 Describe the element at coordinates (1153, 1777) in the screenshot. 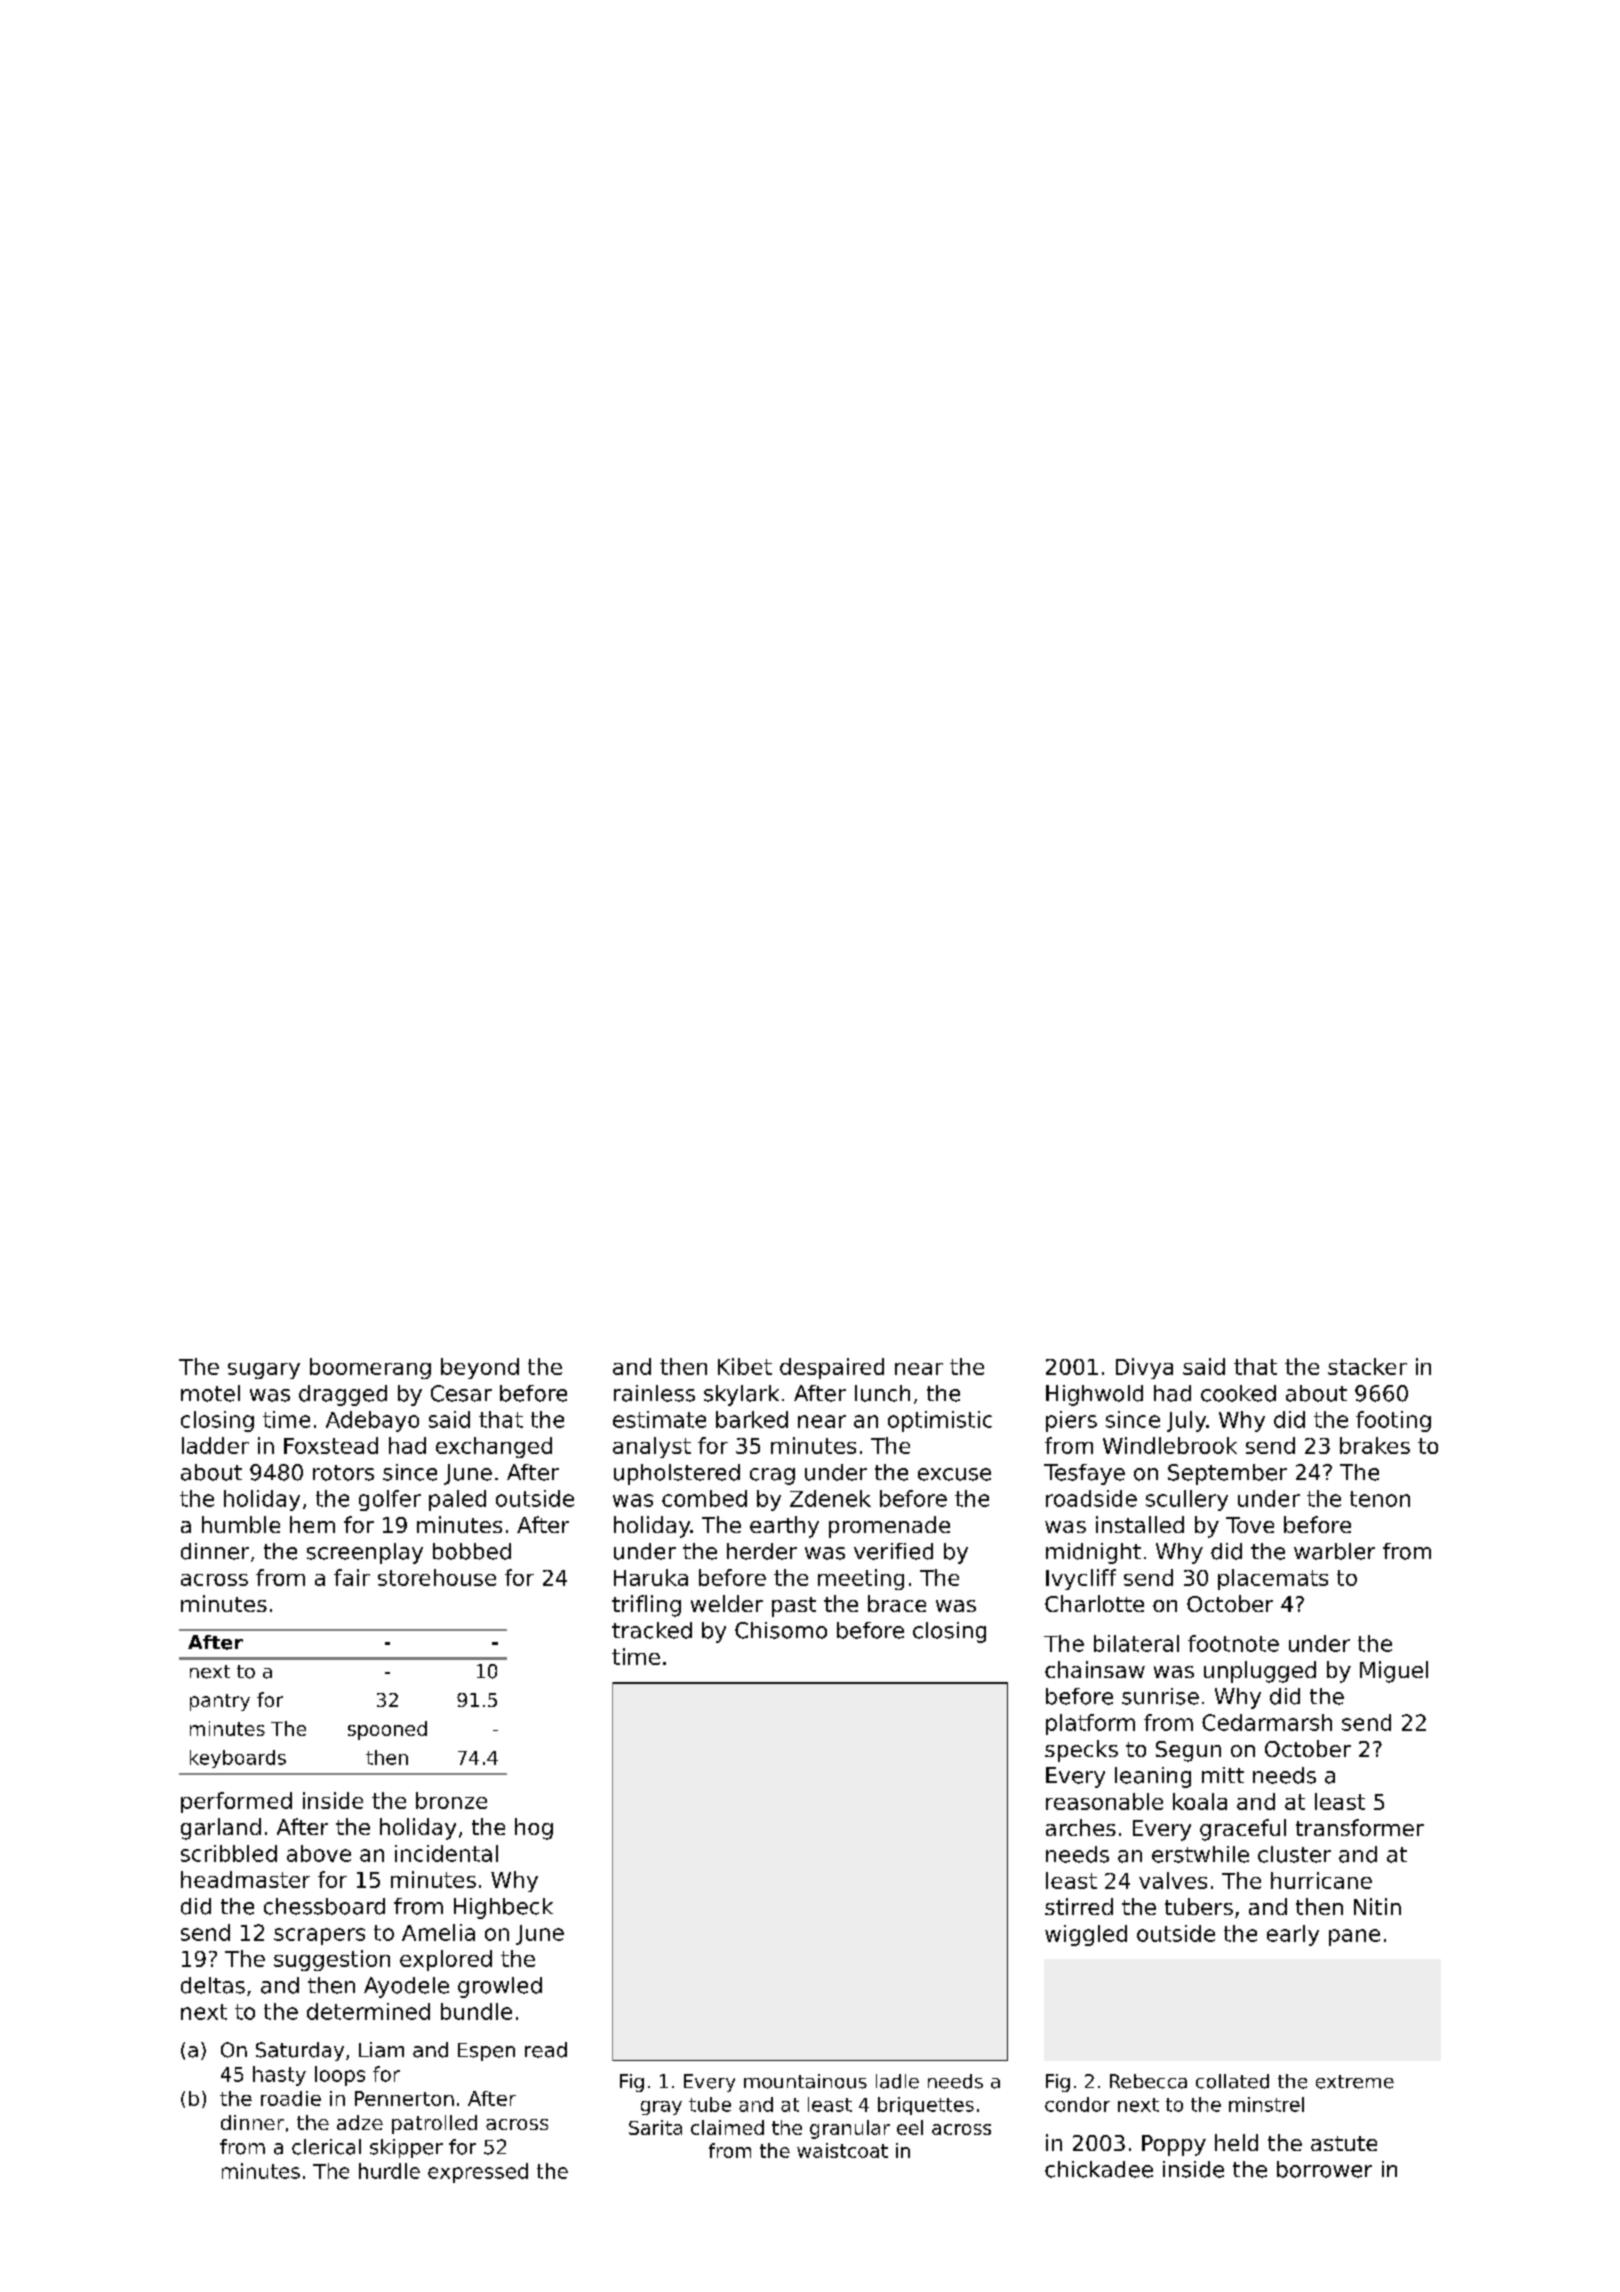

I see `leaning` at that location.
